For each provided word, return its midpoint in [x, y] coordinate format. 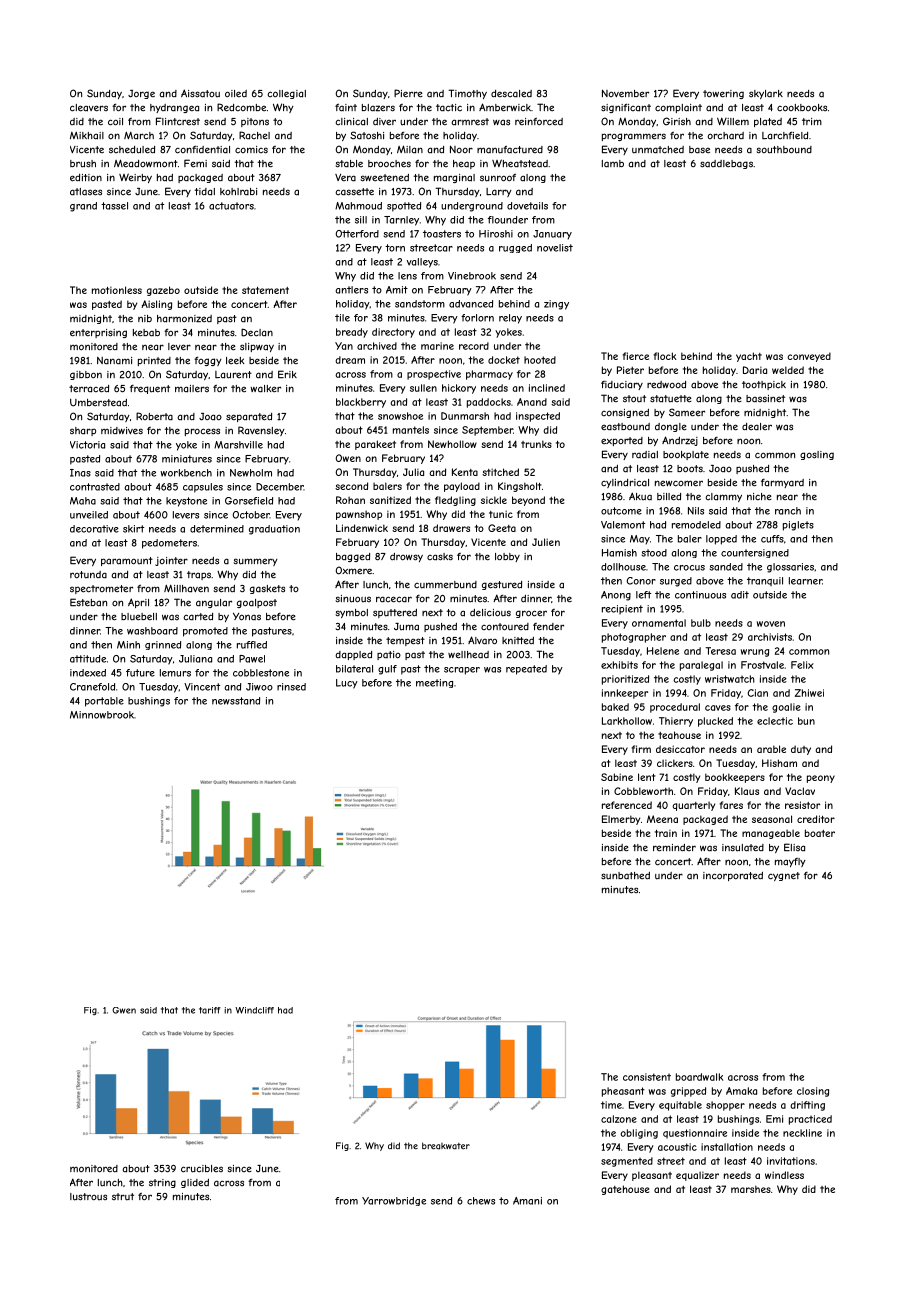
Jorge [141, 94]
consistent [647, 1077]
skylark [766, 94]
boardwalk [699, 1077]
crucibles [202, 1169]
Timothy [467, 94]
